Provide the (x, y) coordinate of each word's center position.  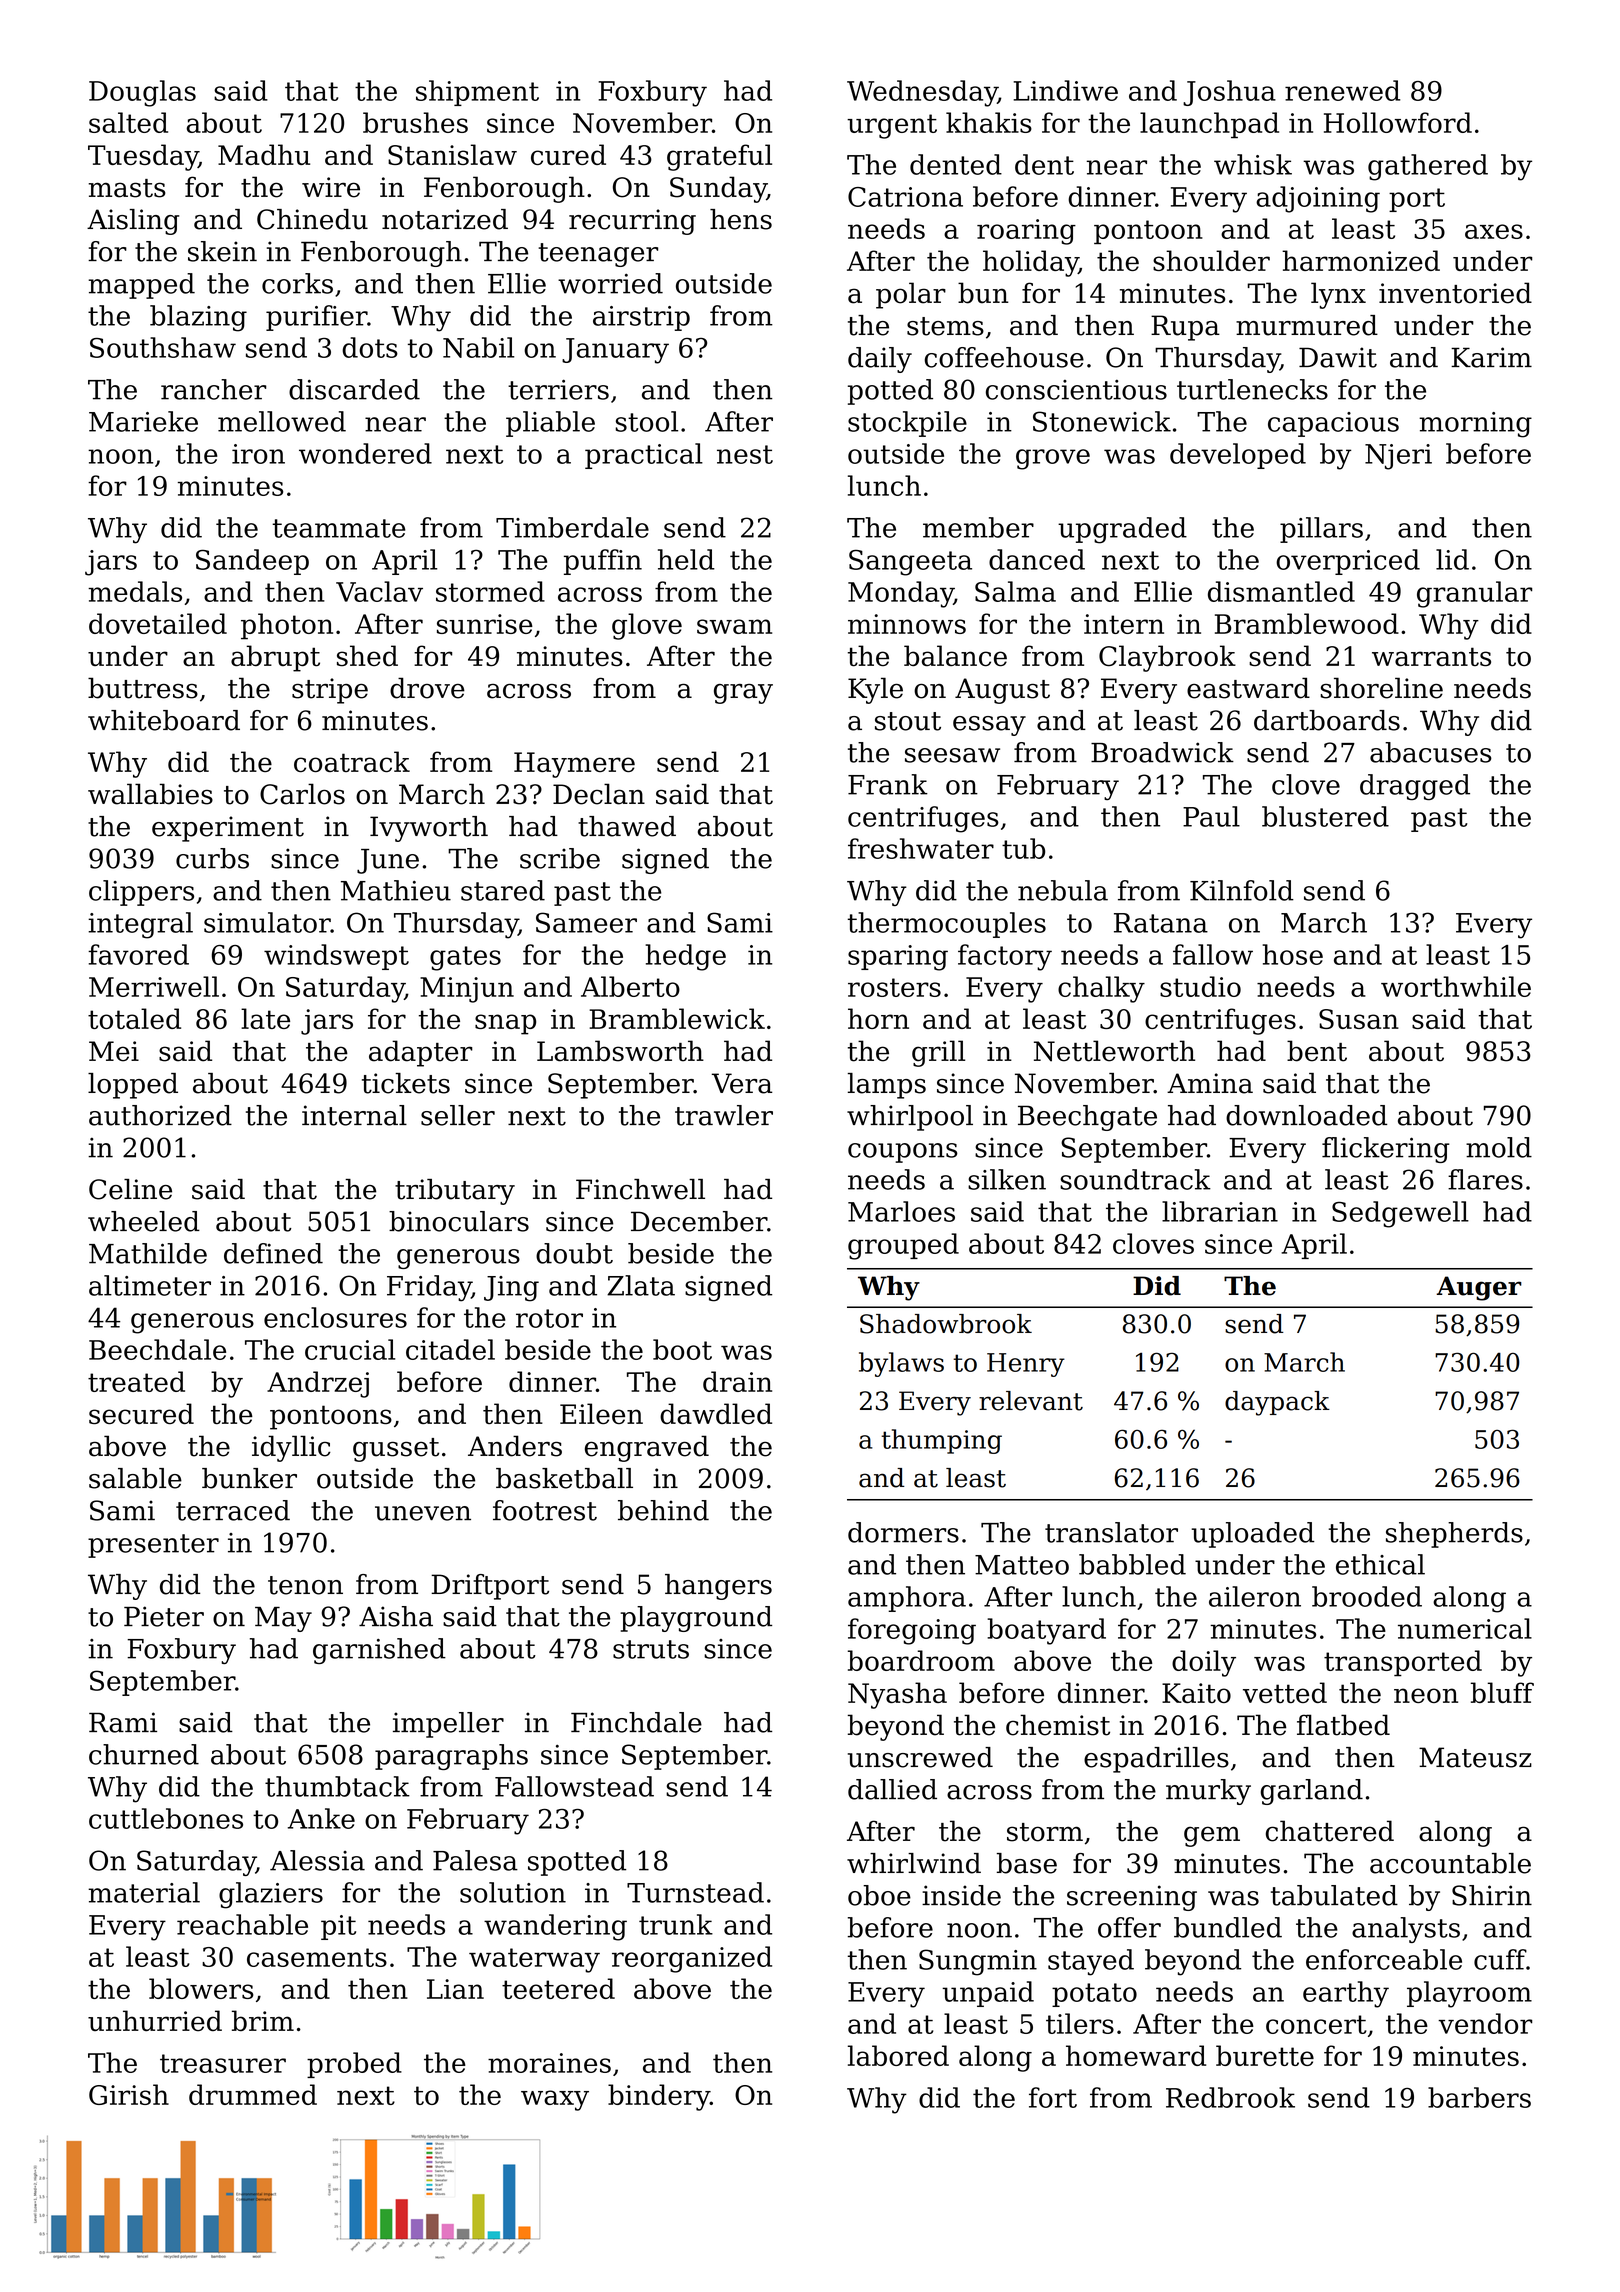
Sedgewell (1400, 1214)
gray (743, 694)
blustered (1325, 816)
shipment (477, 93)
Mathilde (148, 1253)
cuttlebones (166, 1818)
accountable (1450, 1863)
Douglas (142, 93)
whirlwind (914, 1863)
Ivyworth (429, 829)
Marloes (901, 1211)
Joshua (1229, 93)
